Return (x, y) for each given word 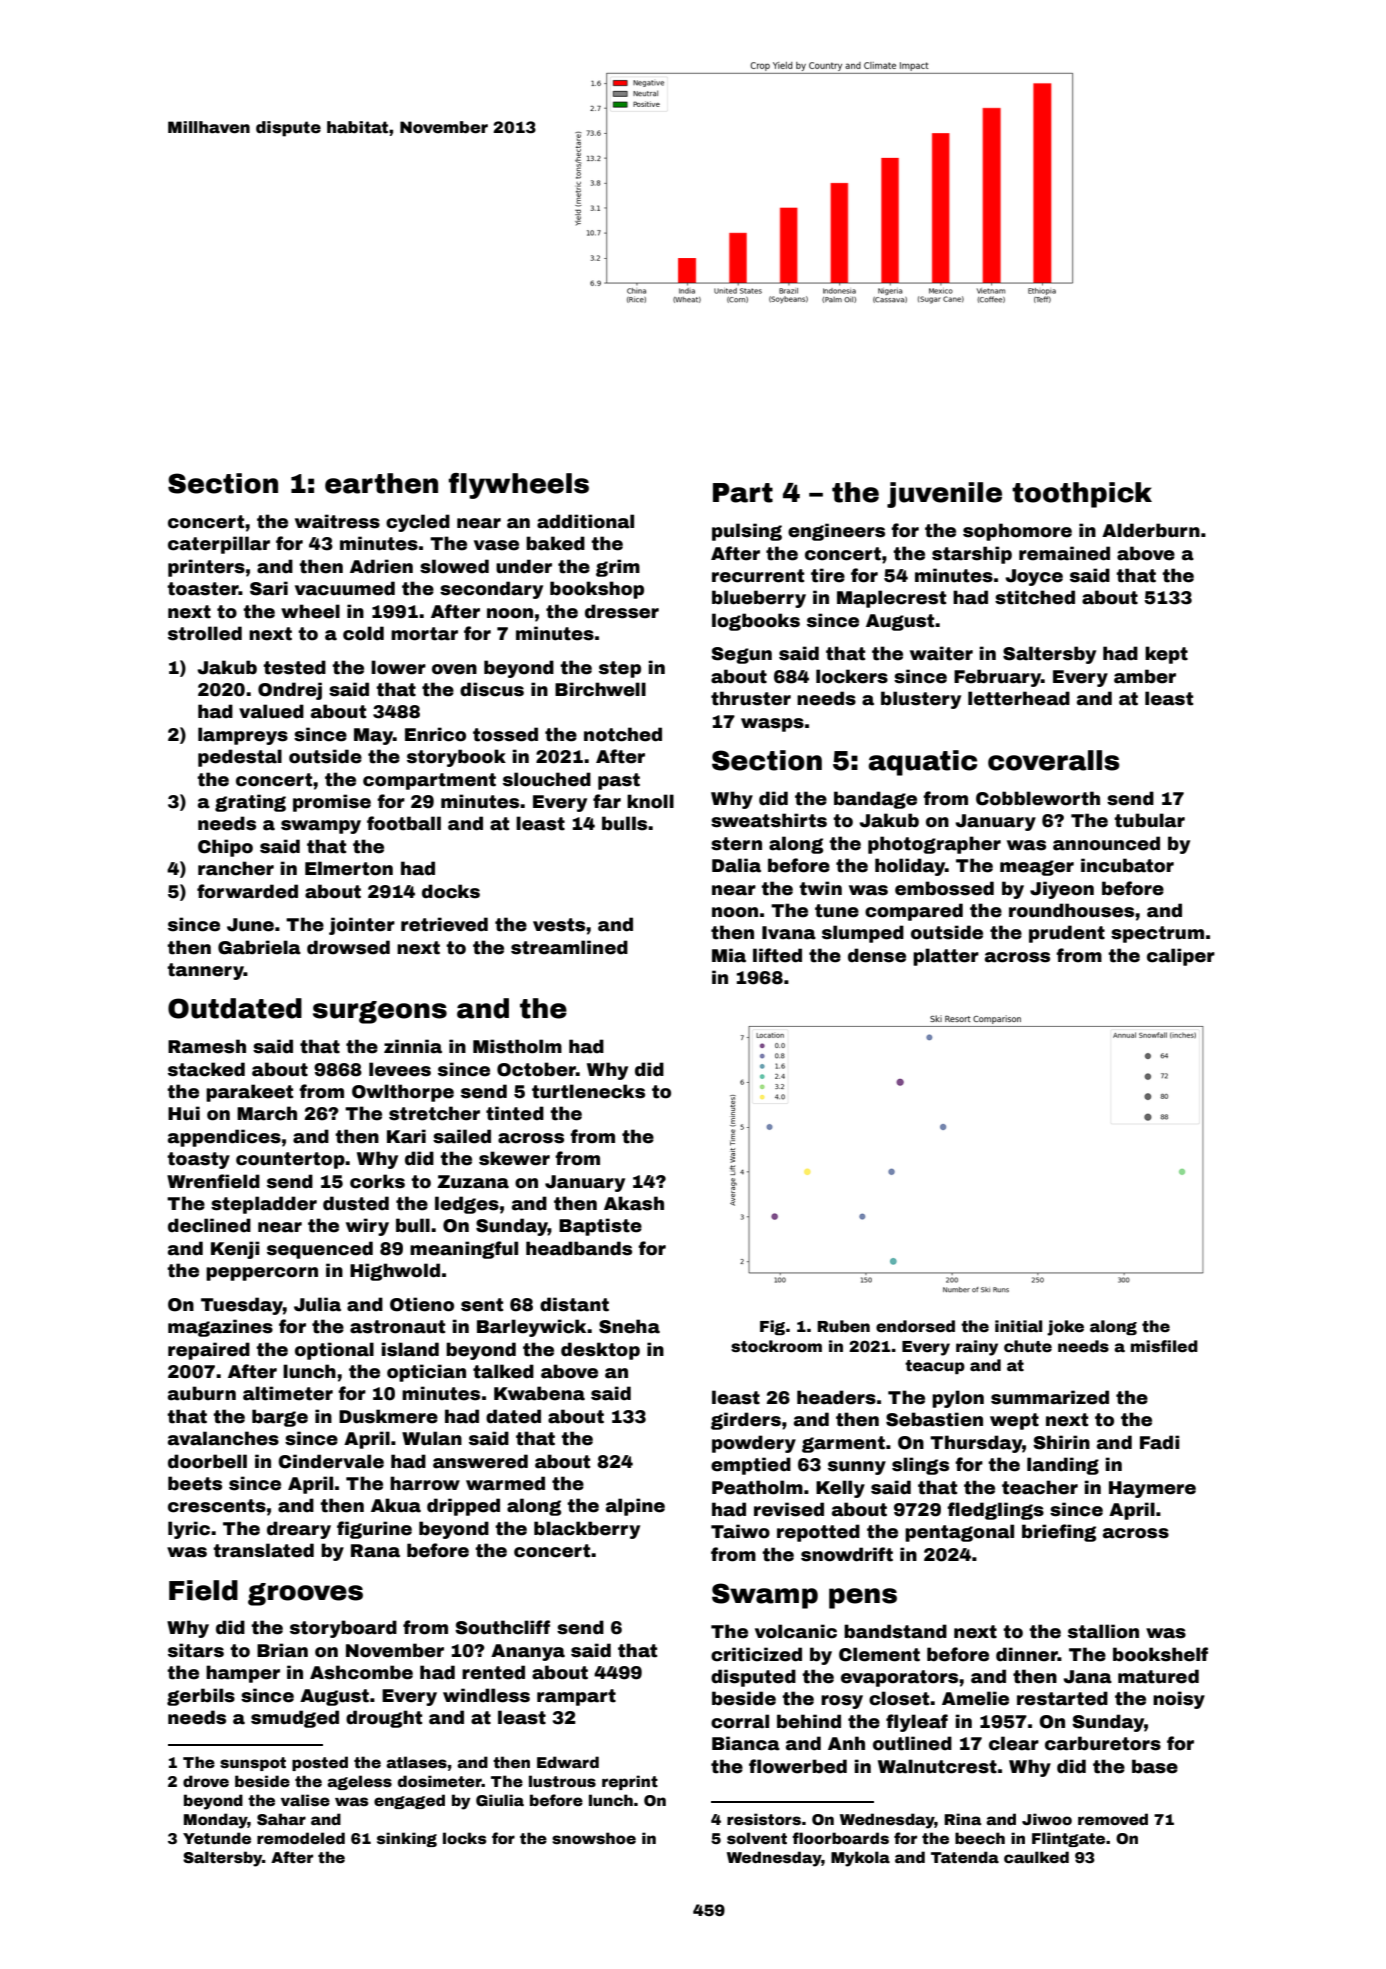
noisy (1179, 1700)
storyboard (343, 1629)
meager (1037, 868)
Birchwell (600, 689)
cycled (418, 523)
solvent (757, 1838)
